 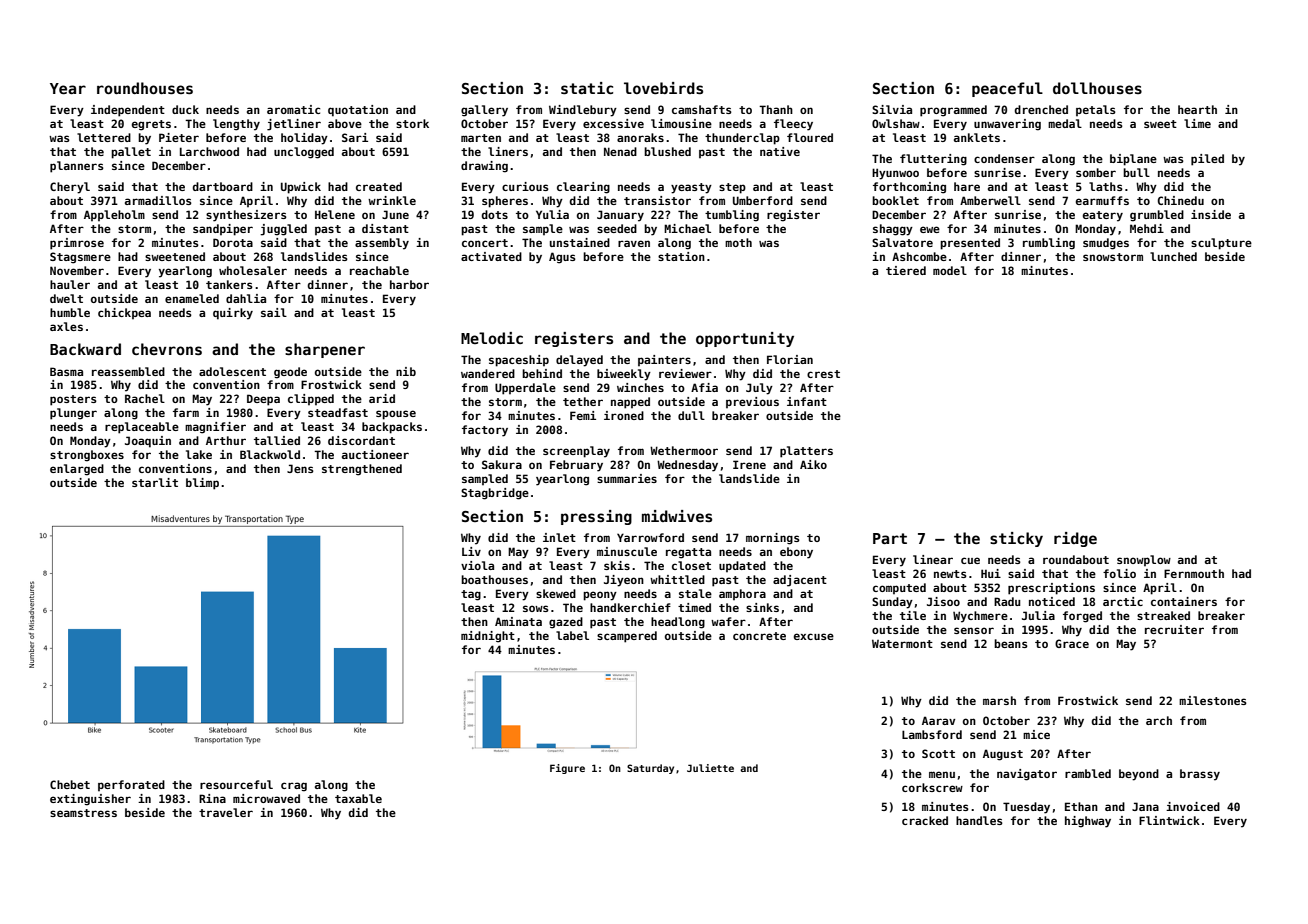 What do you see at coordinates (999, 700) in the document?
I see `marsh` at bounding box center [999, 700].
